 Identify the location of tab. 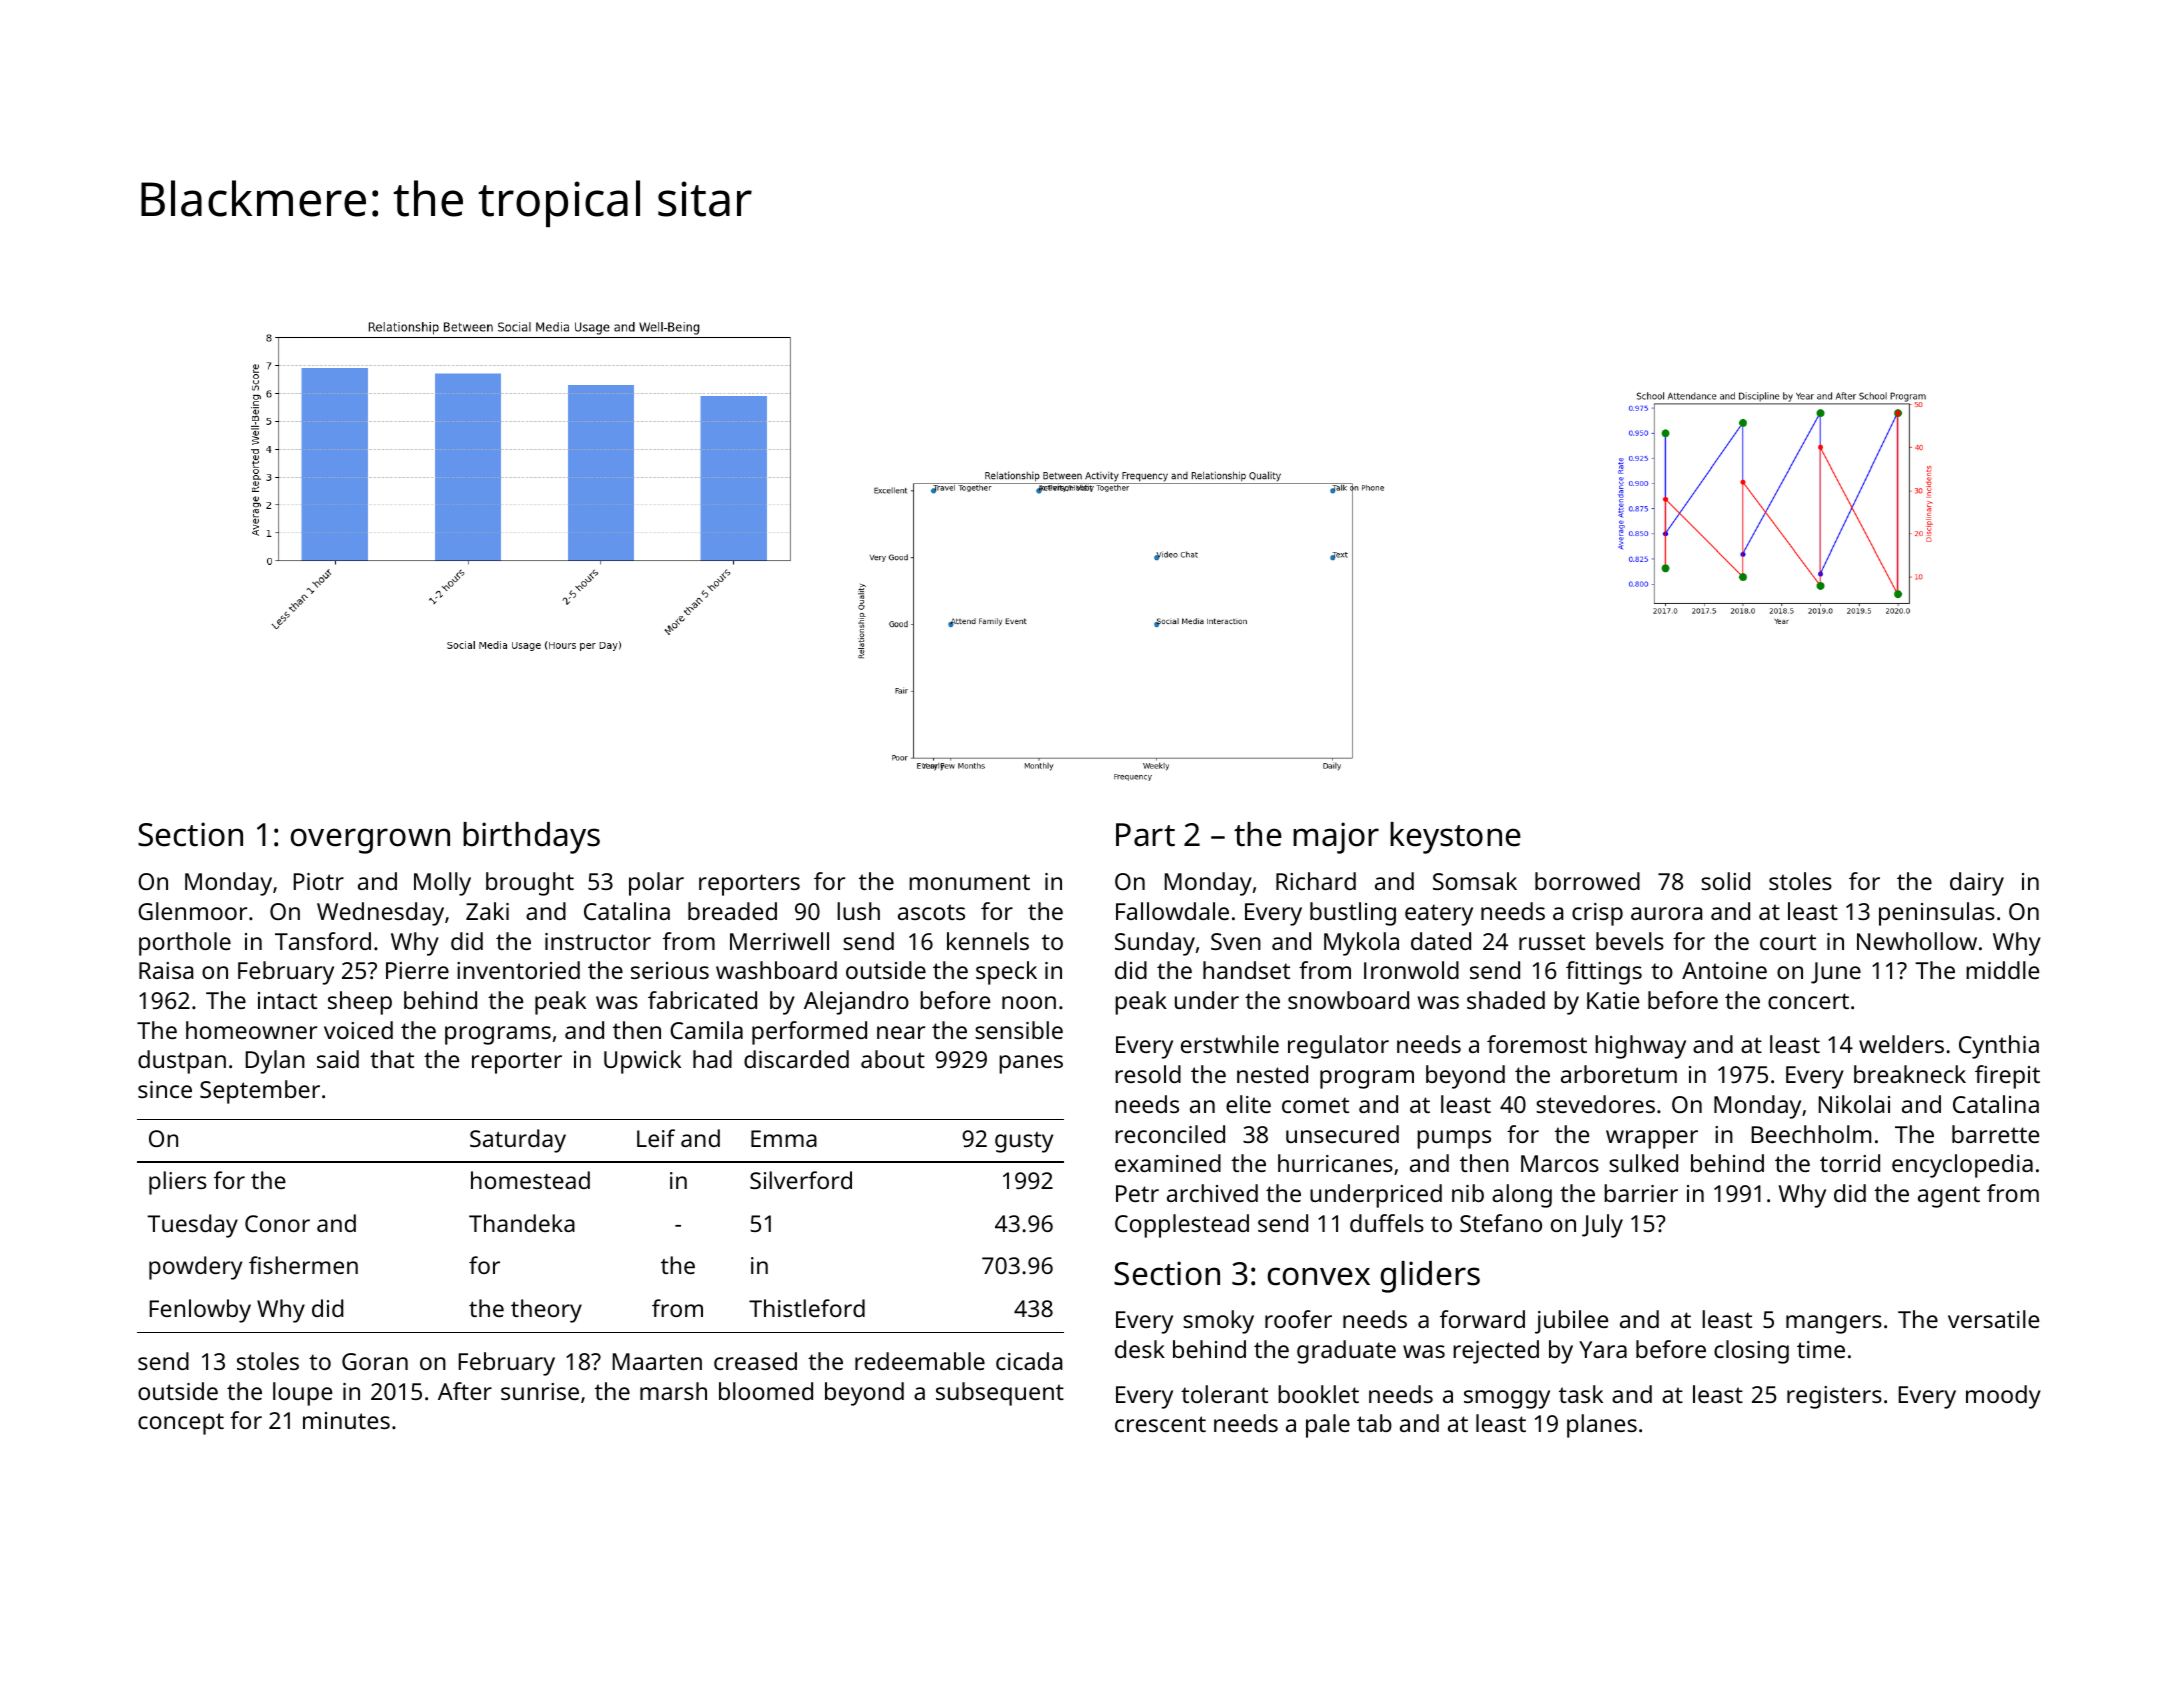
(1374, 1423).
